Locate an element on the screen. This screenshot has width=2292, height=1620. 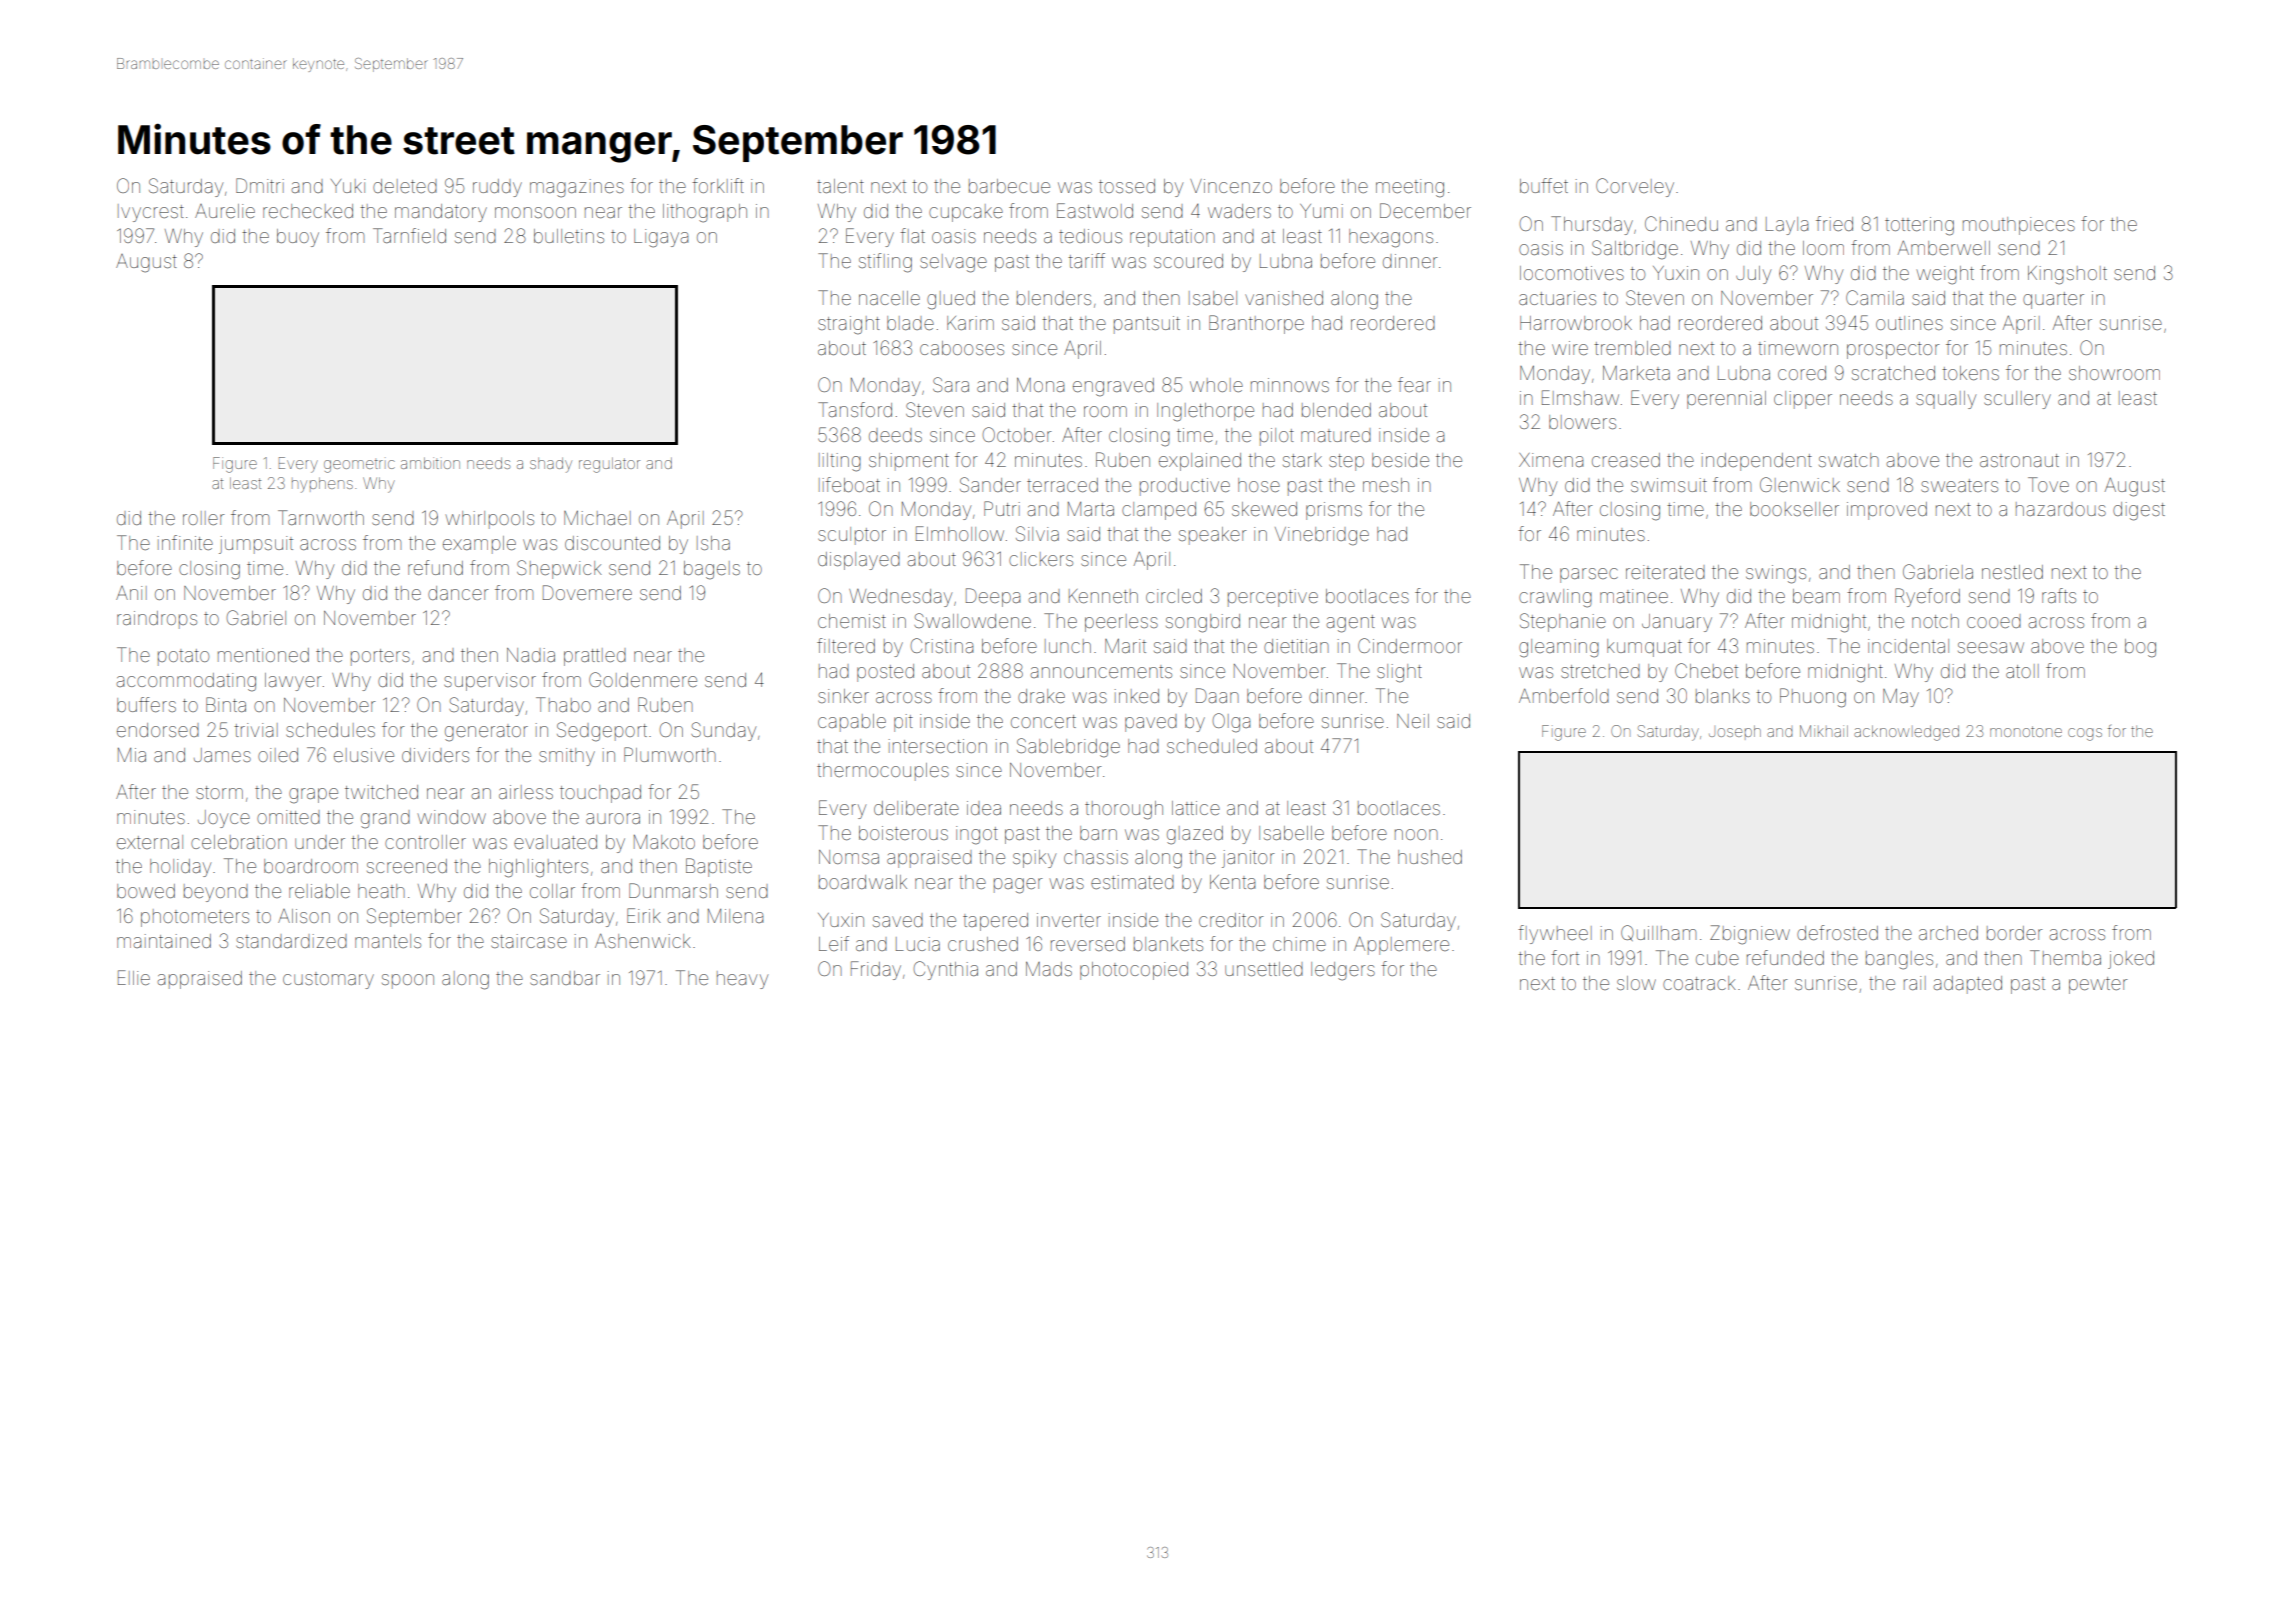
grape is located at coordinates (313, 796).
